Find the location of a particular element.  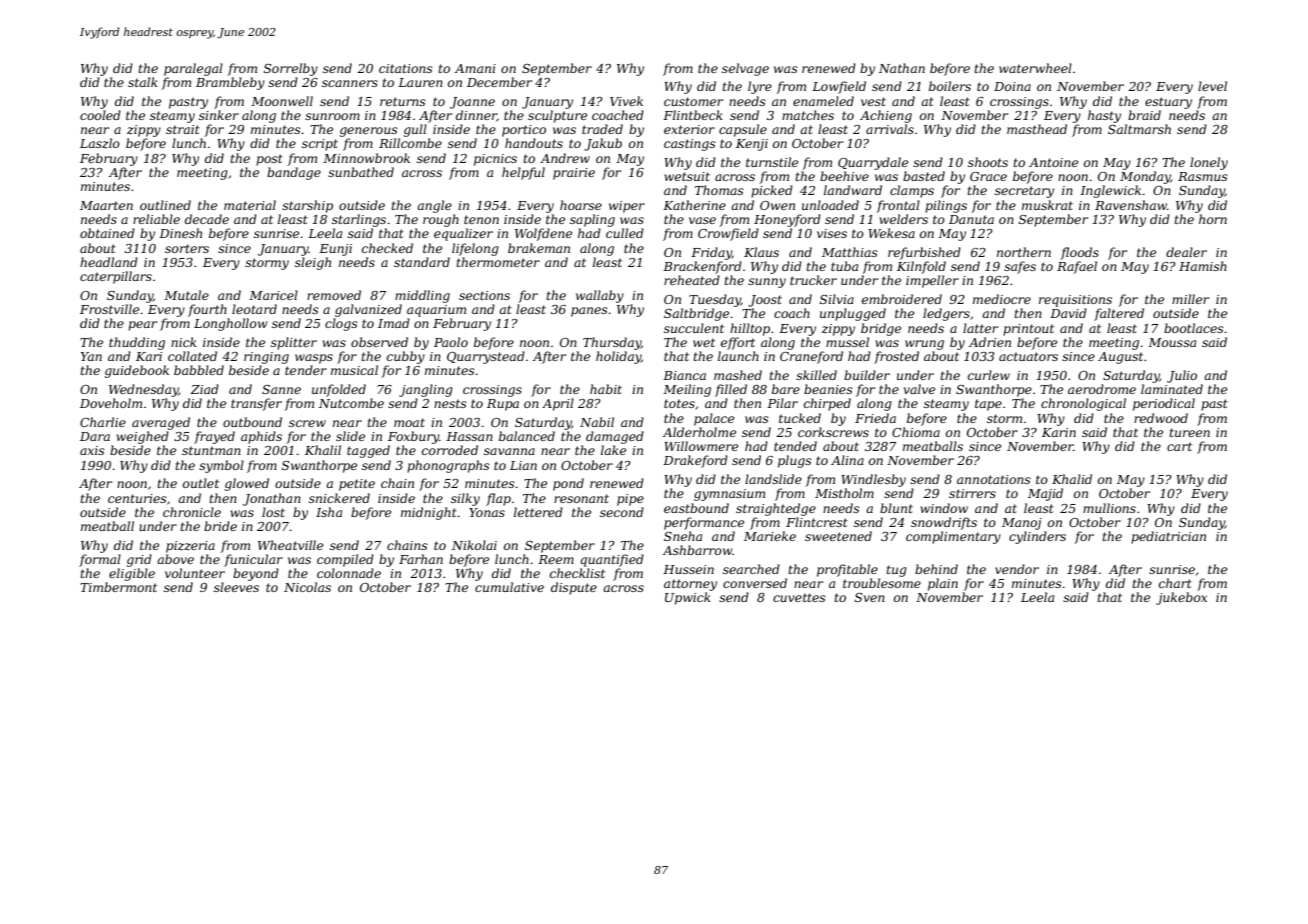

prairie is located at coordinates (574, 174).
